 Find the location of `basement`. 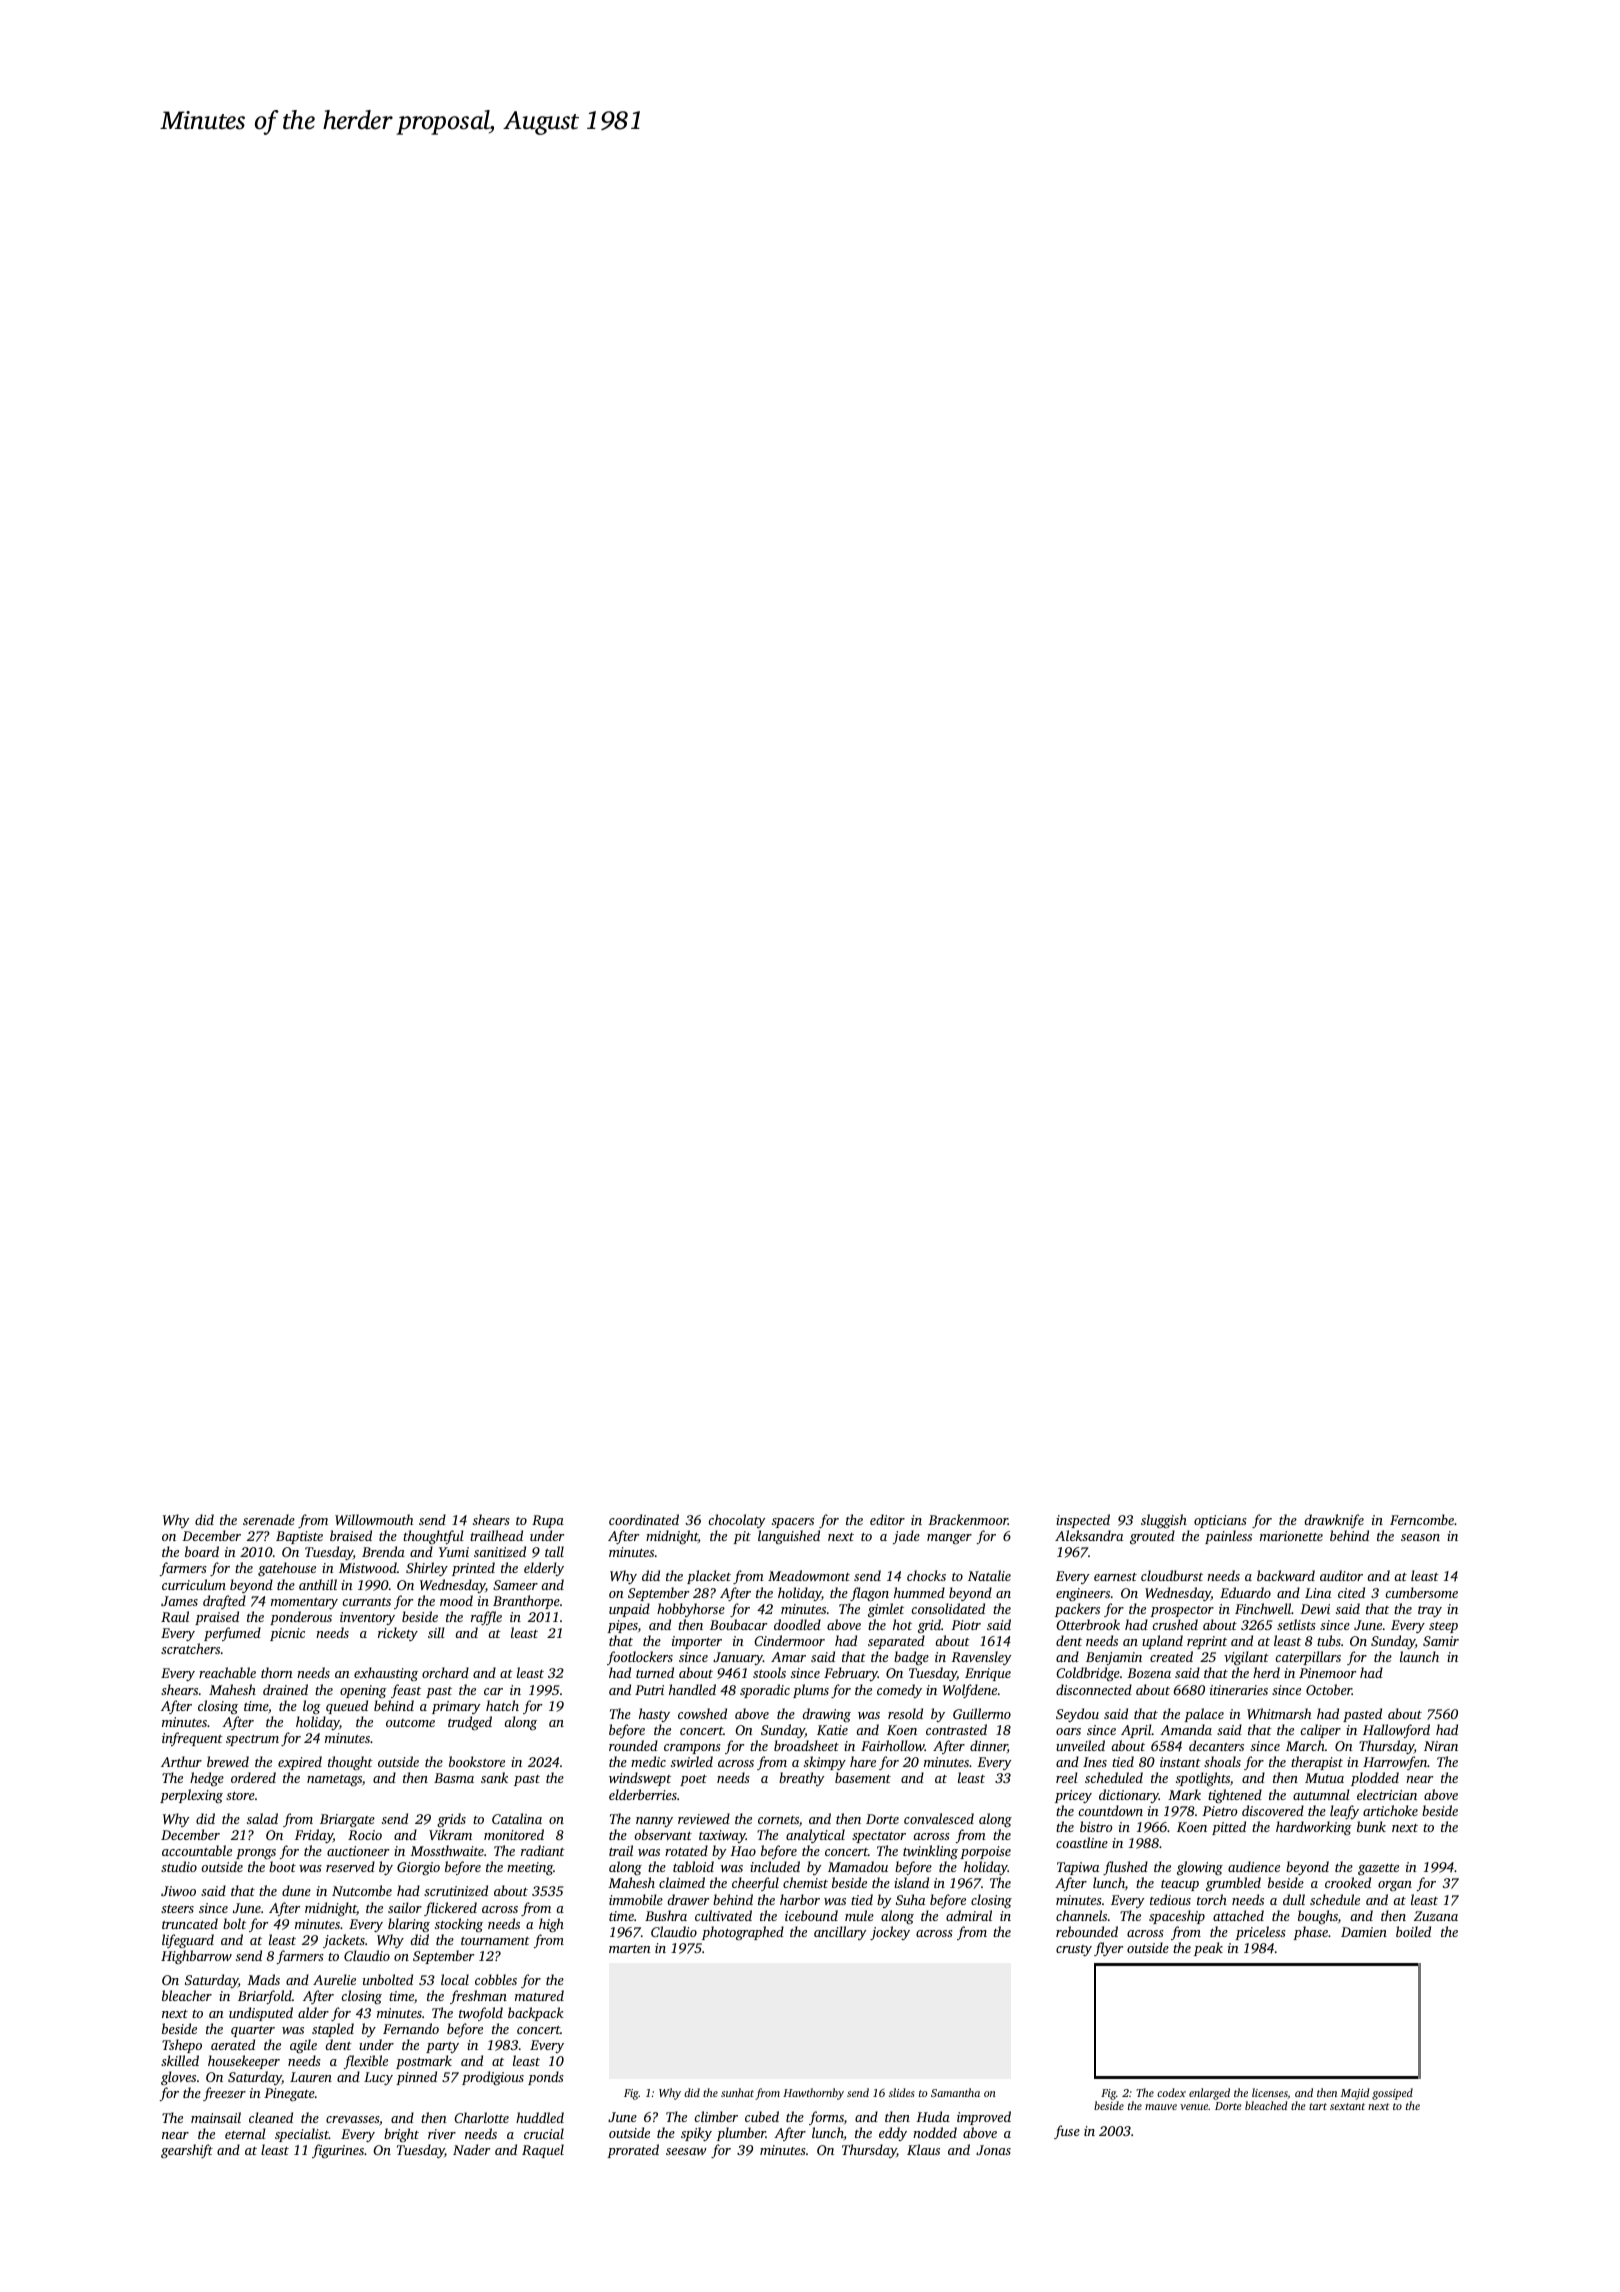

basement is located at coordinates (863, 1777).
